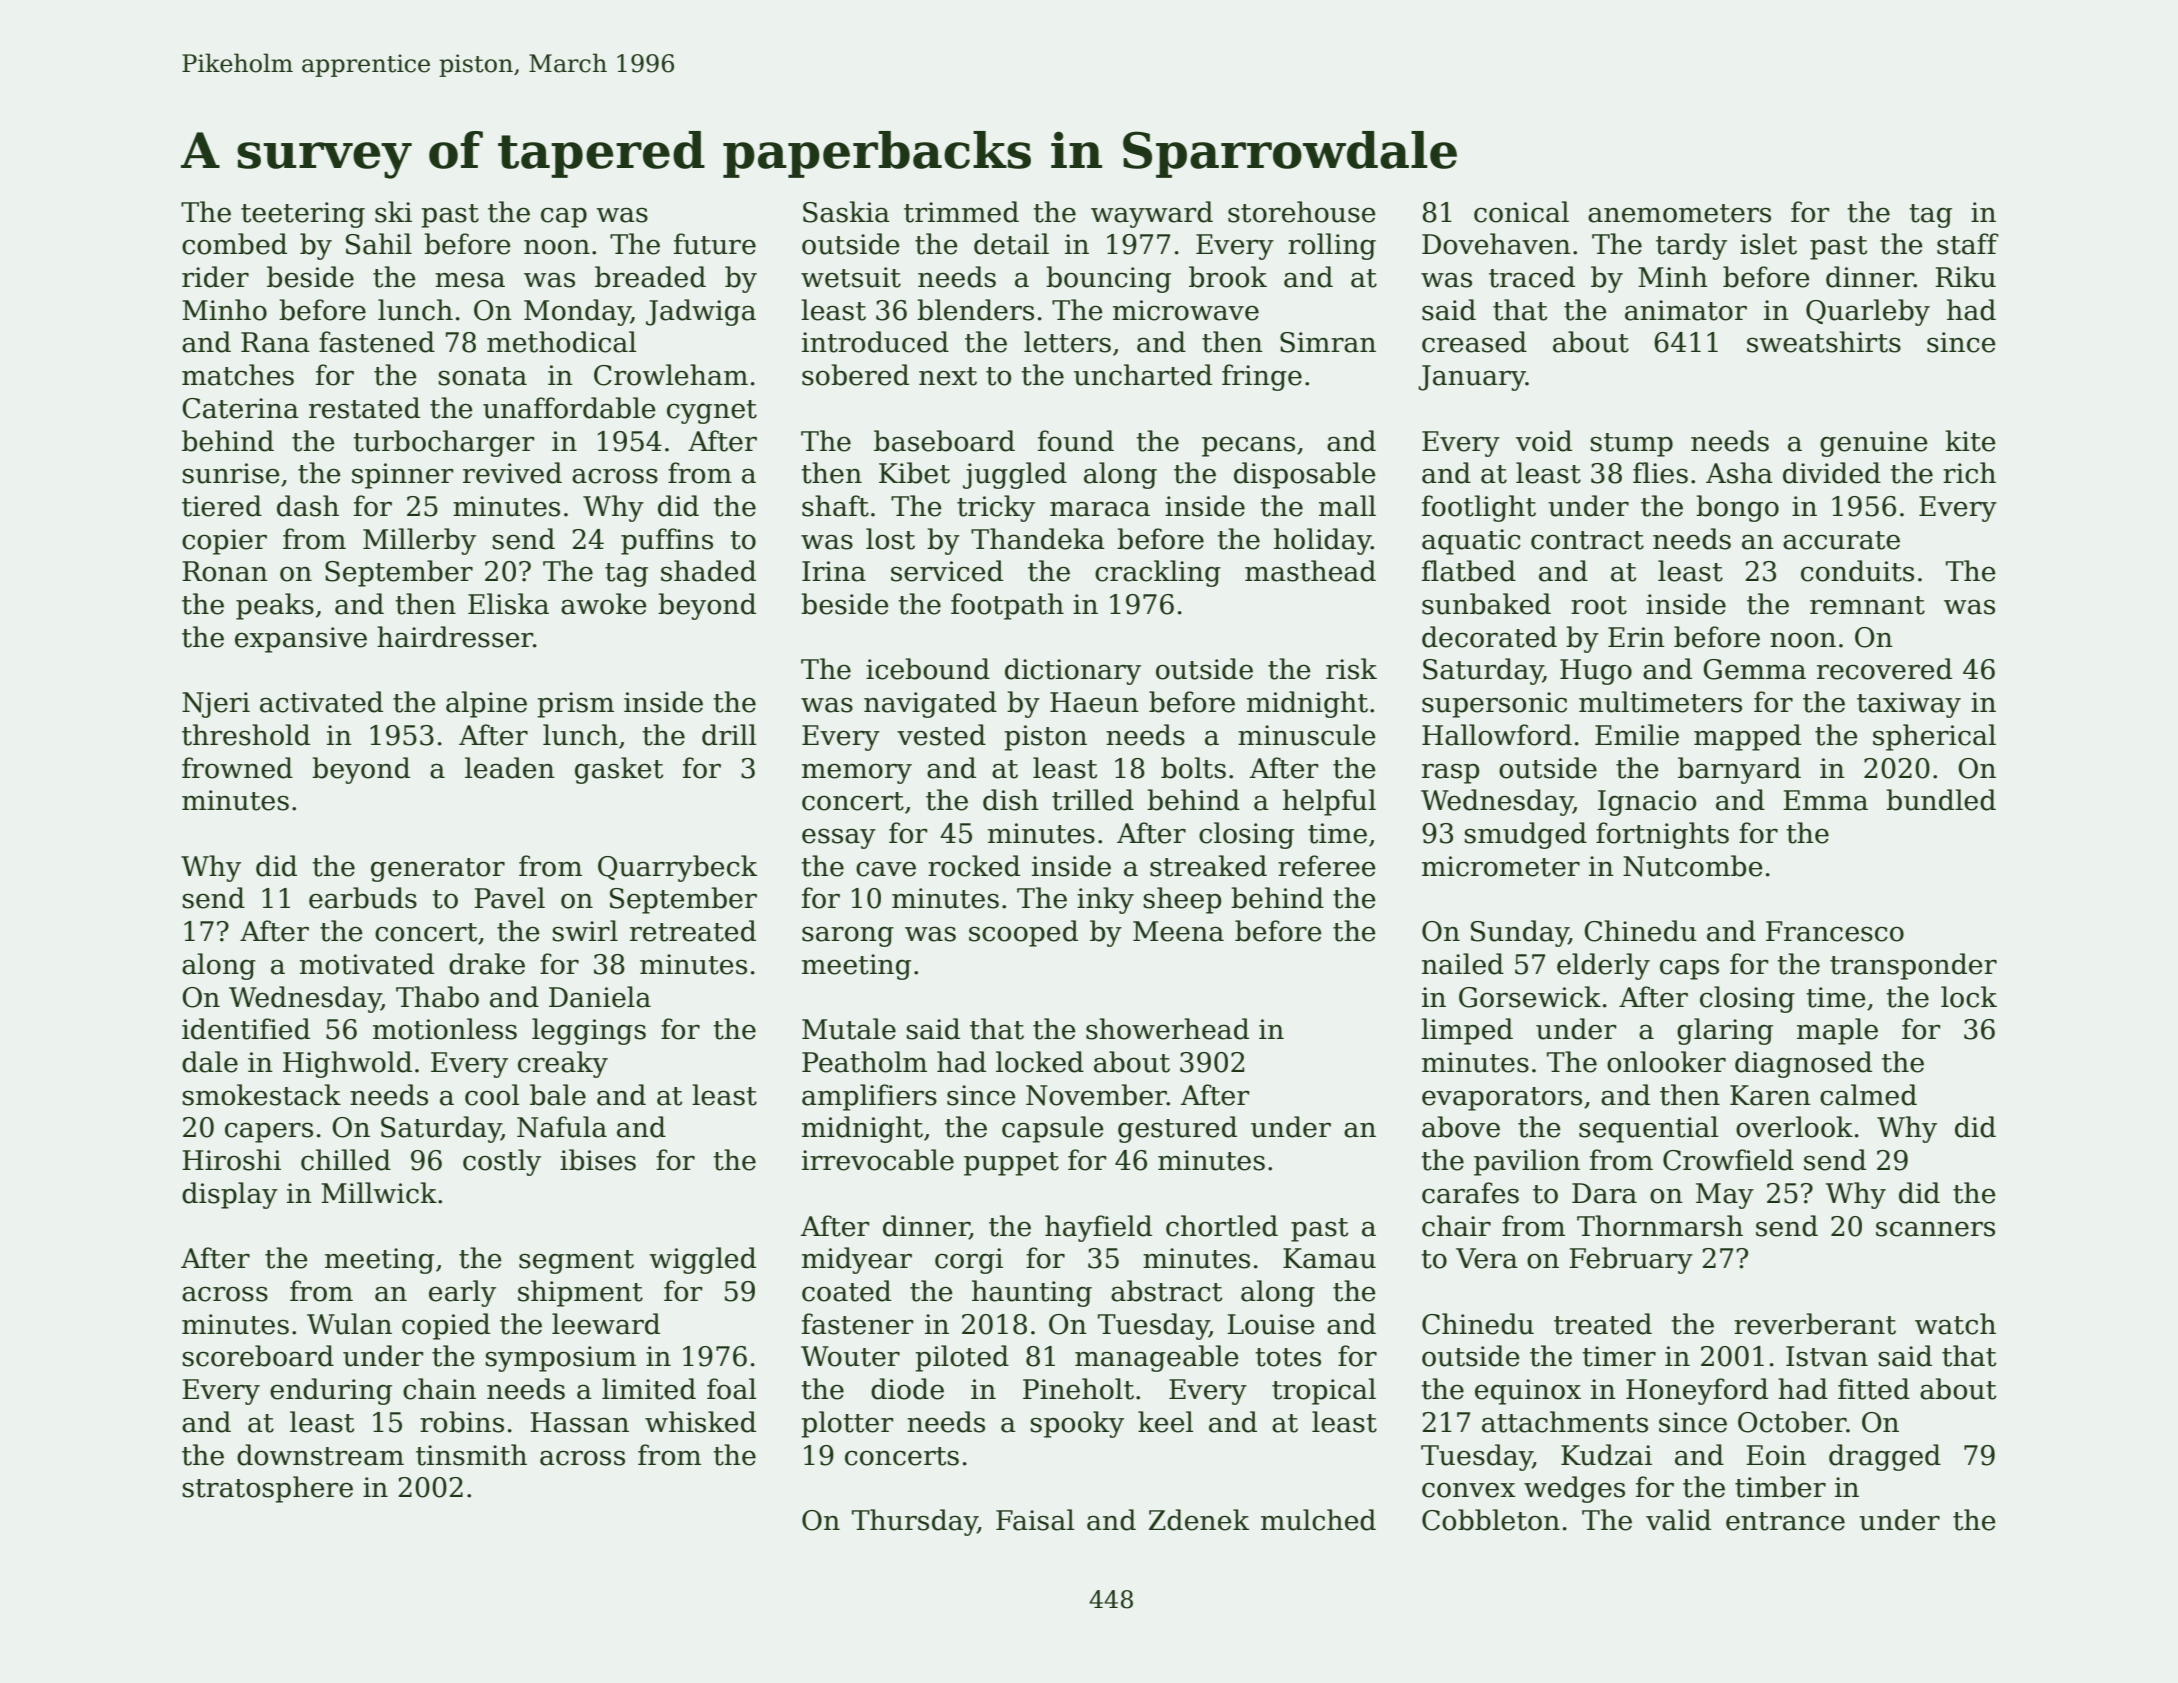 The image size is (2178, 1683). What do you see at coordinates (1679, 213) in the screenshot?
I see `anemometers` at bounding box center [1679, 213].
